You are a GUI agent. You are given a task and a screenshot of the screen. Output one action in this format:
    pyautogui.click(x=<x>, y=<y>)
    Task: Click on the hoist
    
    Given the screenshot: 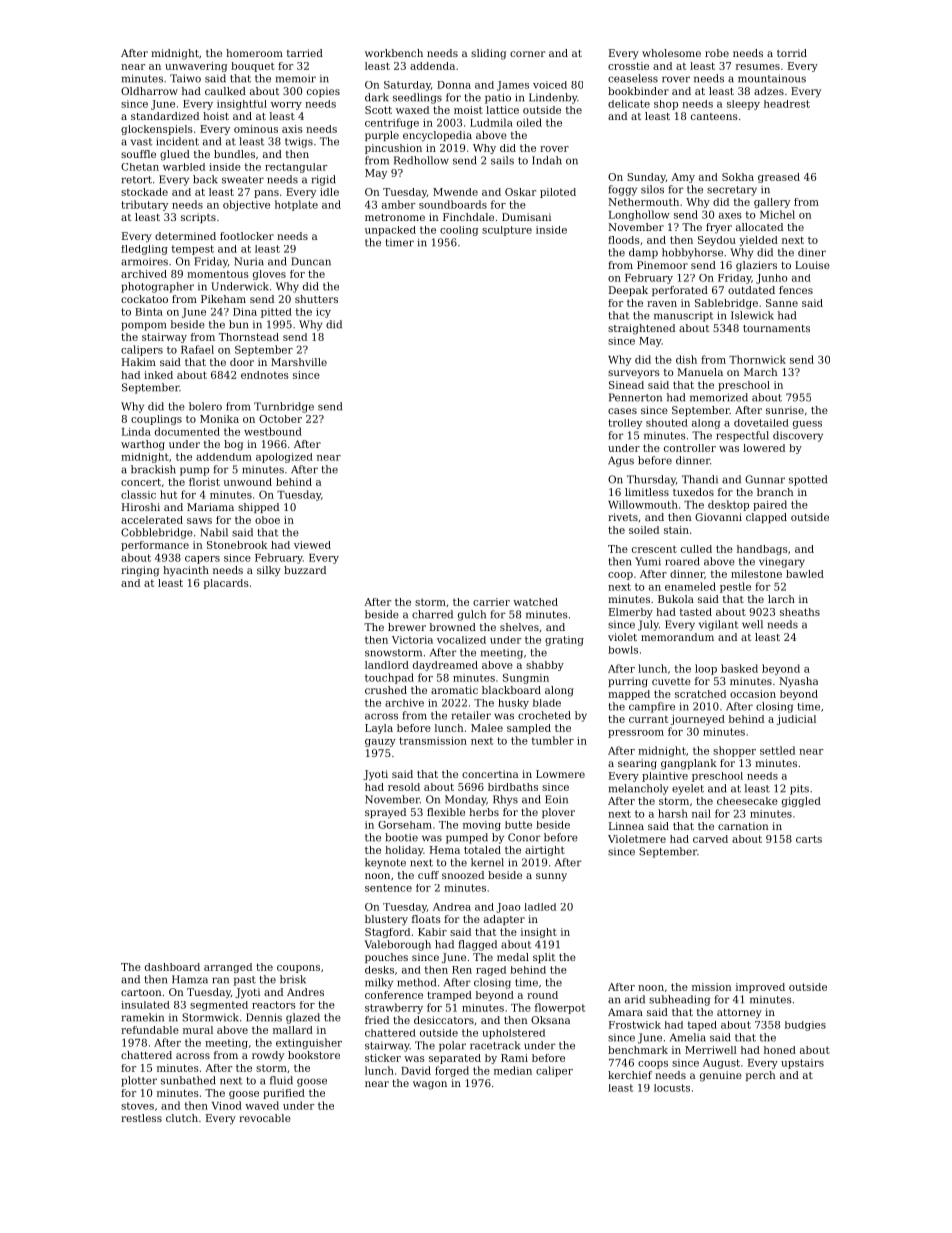 What is the action you would take?
    pyautogui.click(x=216, y=116)
